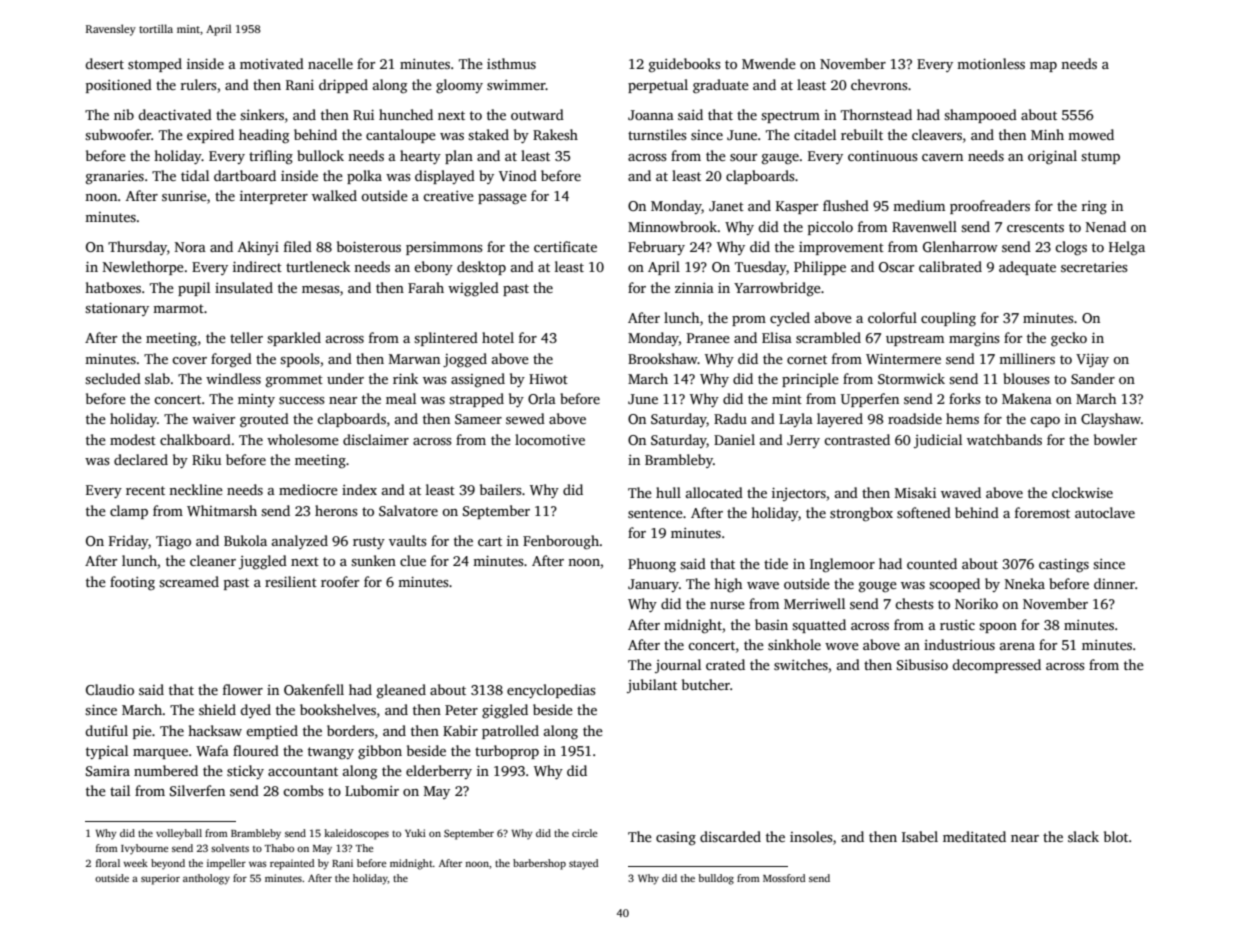 The image size is (1233, 952). I want to click on isthmus, so click(511, 63).
